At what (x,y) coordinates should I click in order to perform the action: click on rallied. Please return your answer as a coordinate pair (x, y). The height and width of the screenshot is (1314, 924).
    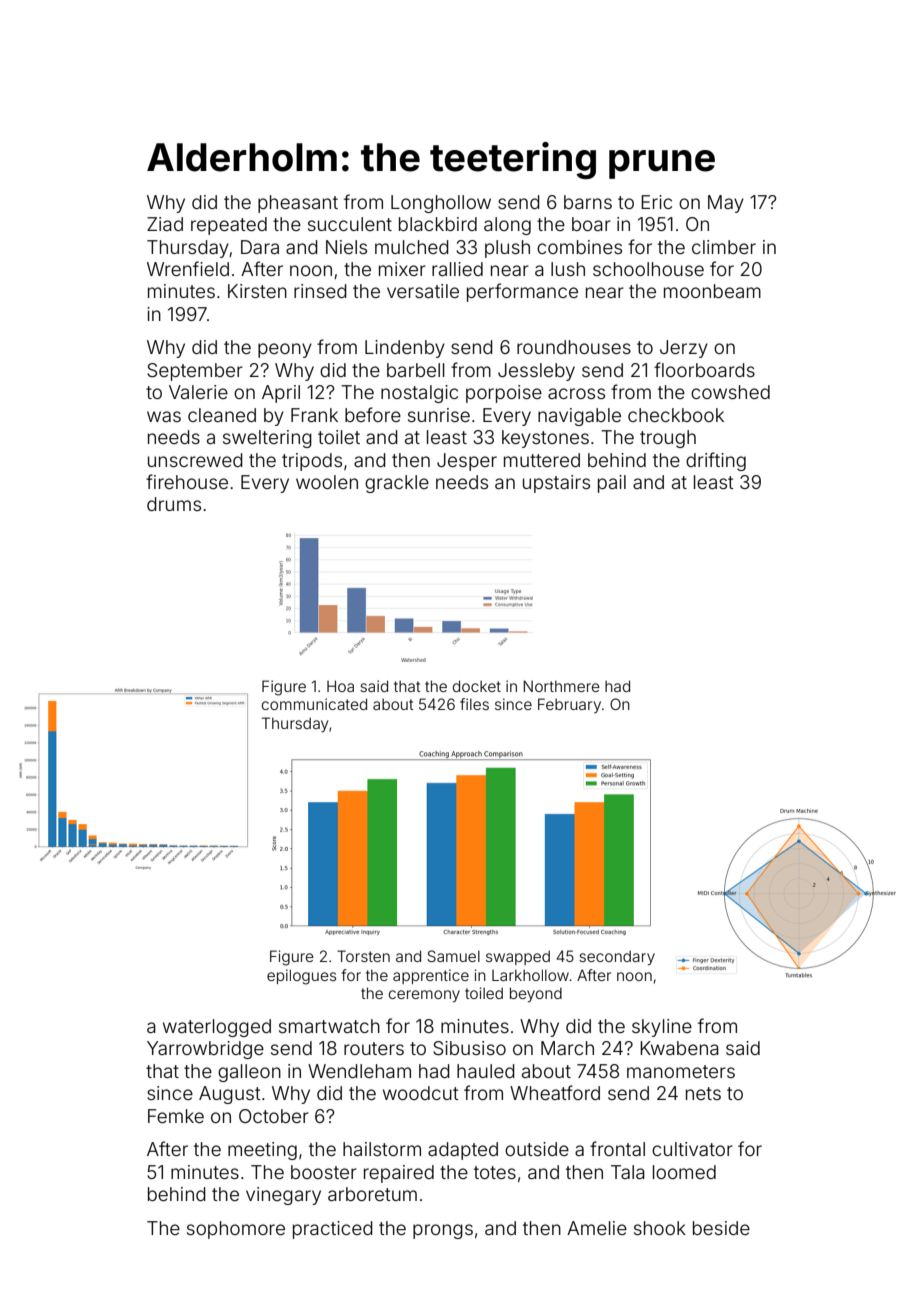
    Looking at the image, I should click on (457, 269).
